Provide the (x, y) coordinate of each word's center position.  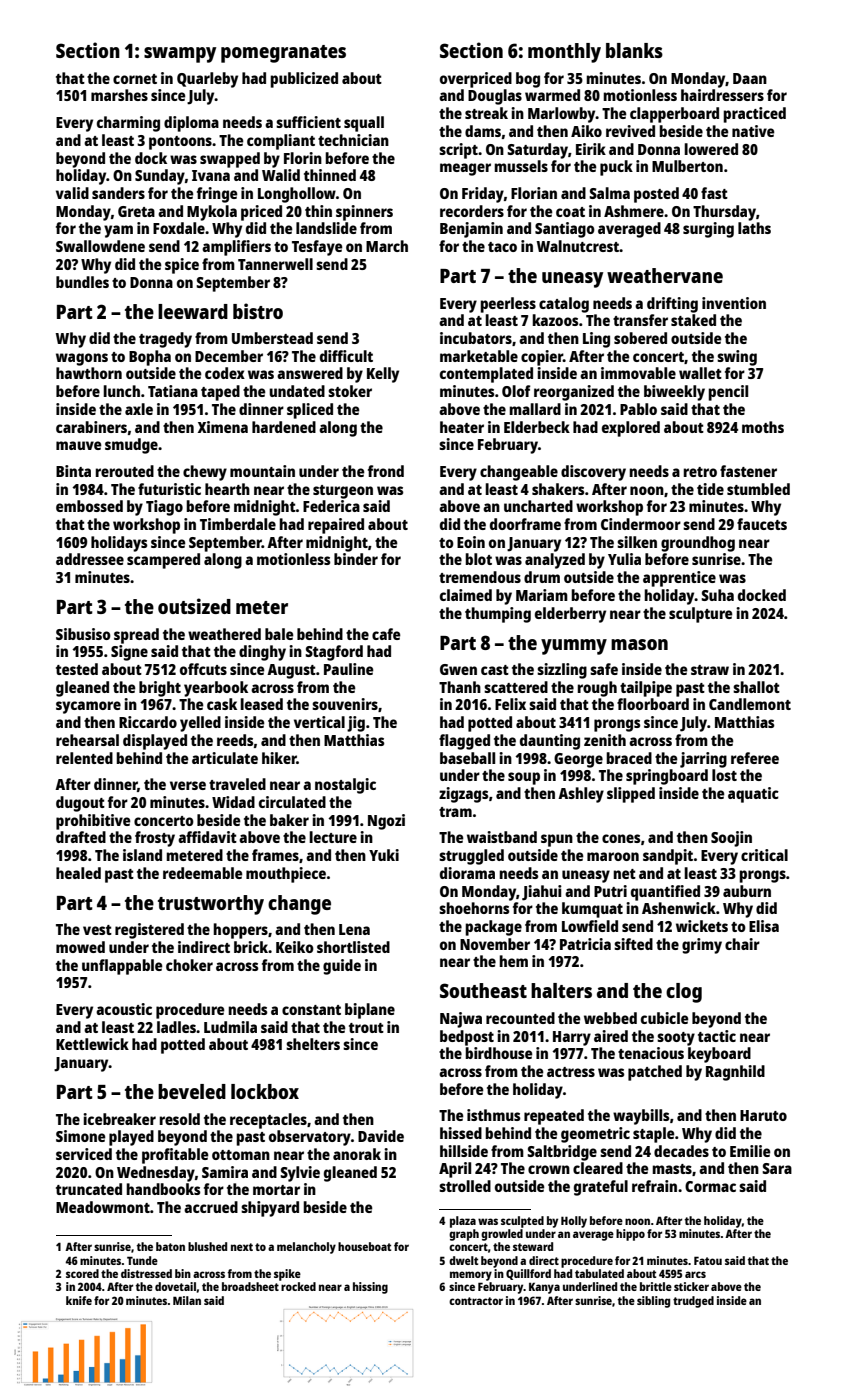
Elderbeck (537, 427)
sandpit (668, 857)
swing (737, 358)
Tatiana (173, 391)
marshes (119, 95)
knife (79, 1300)
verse (188, 785)
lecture (333, 837)
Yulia (624, 559)
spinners (364, 213)
